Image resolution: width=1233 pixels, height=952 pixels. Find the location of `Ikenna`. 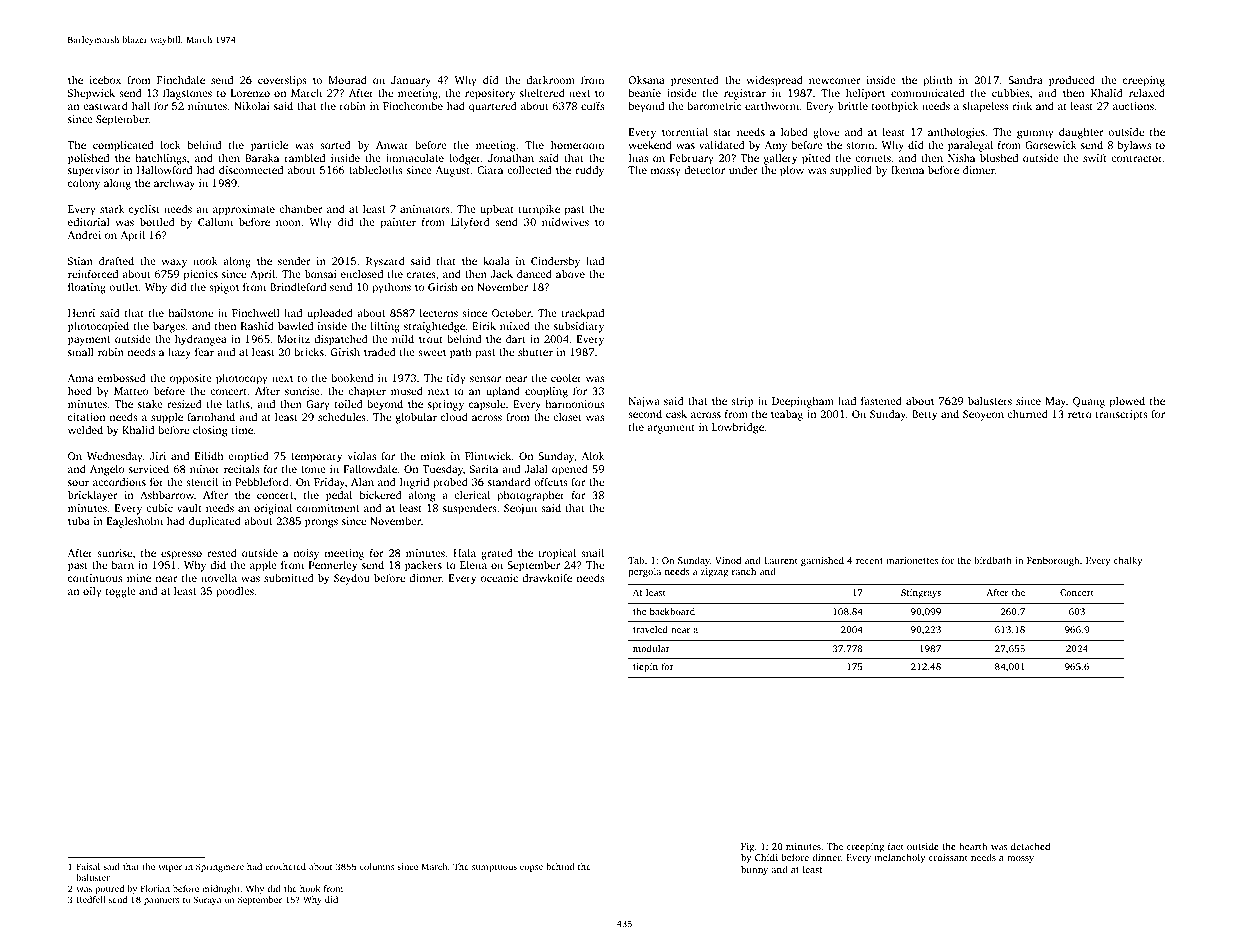

Ikenna is located at coordinates (907, 170).
